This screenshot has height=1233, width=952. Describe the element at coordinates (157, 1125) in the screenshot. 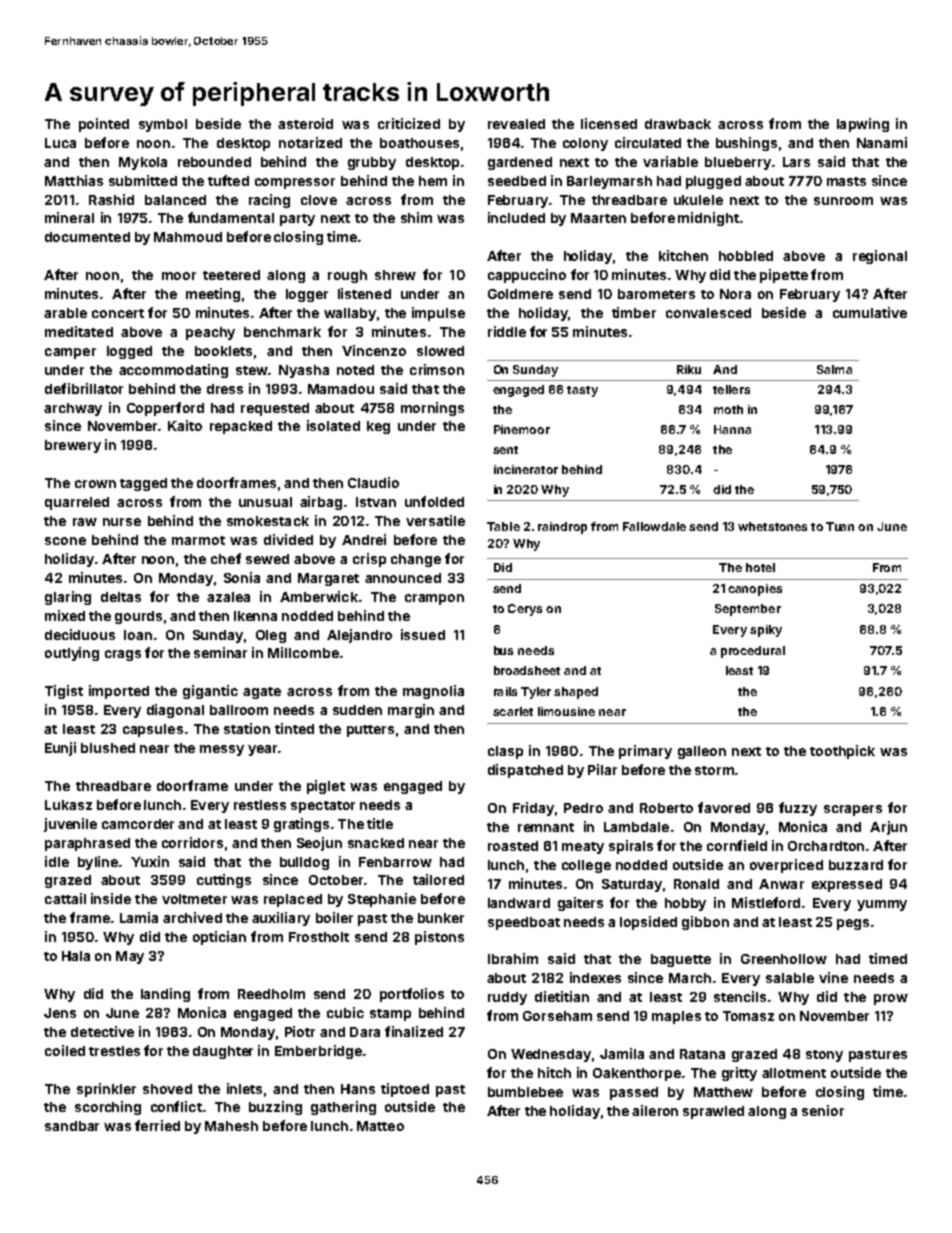

I see `ferried` at that location.
